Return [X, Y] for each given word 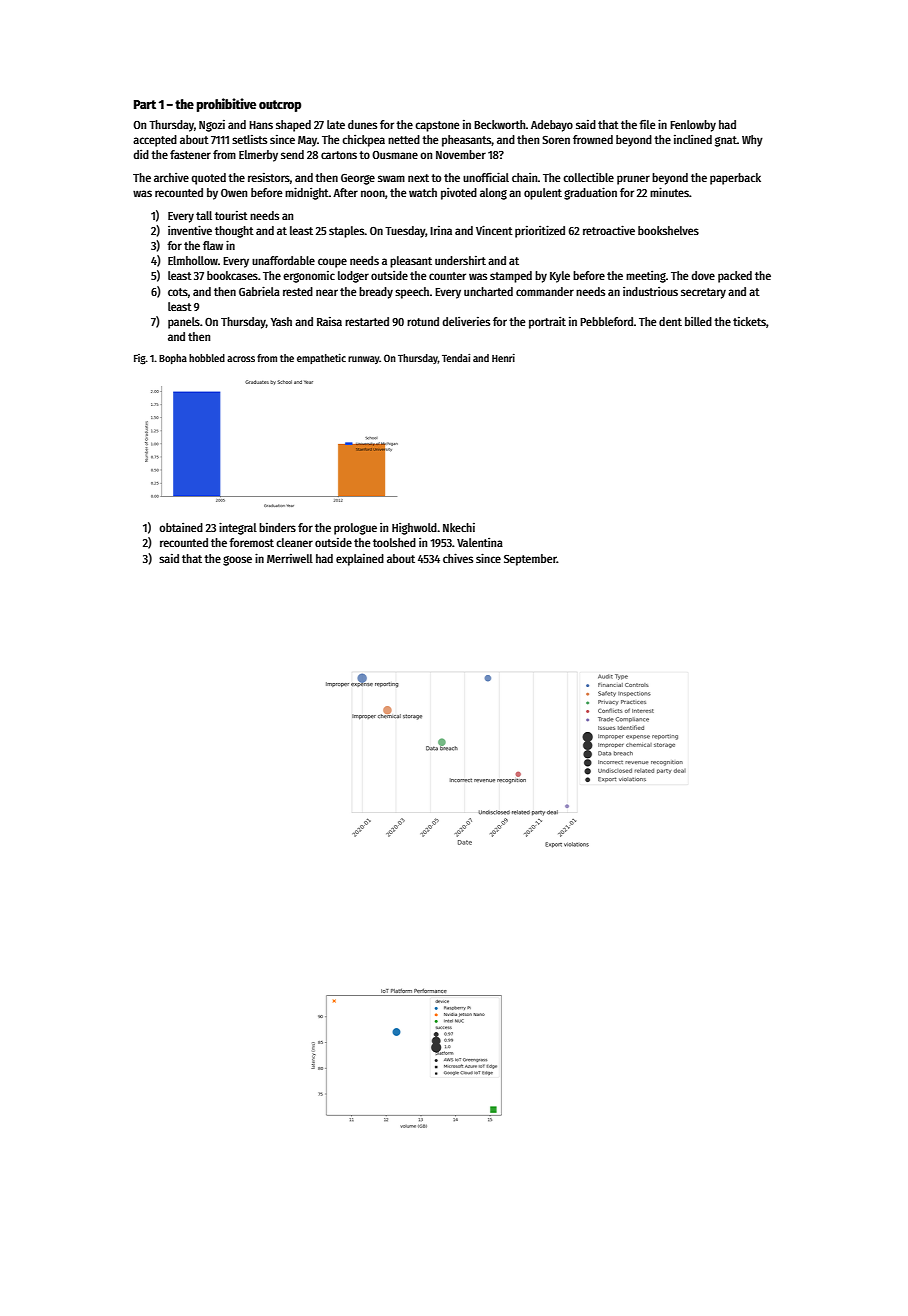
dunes [362, 124]
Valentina [480, 542]
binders [277, 527]
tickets [749, 321]
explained [360, 560]
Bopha [173, 359]
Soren [556, 139]
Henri [503, 358]
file [647, 124]
